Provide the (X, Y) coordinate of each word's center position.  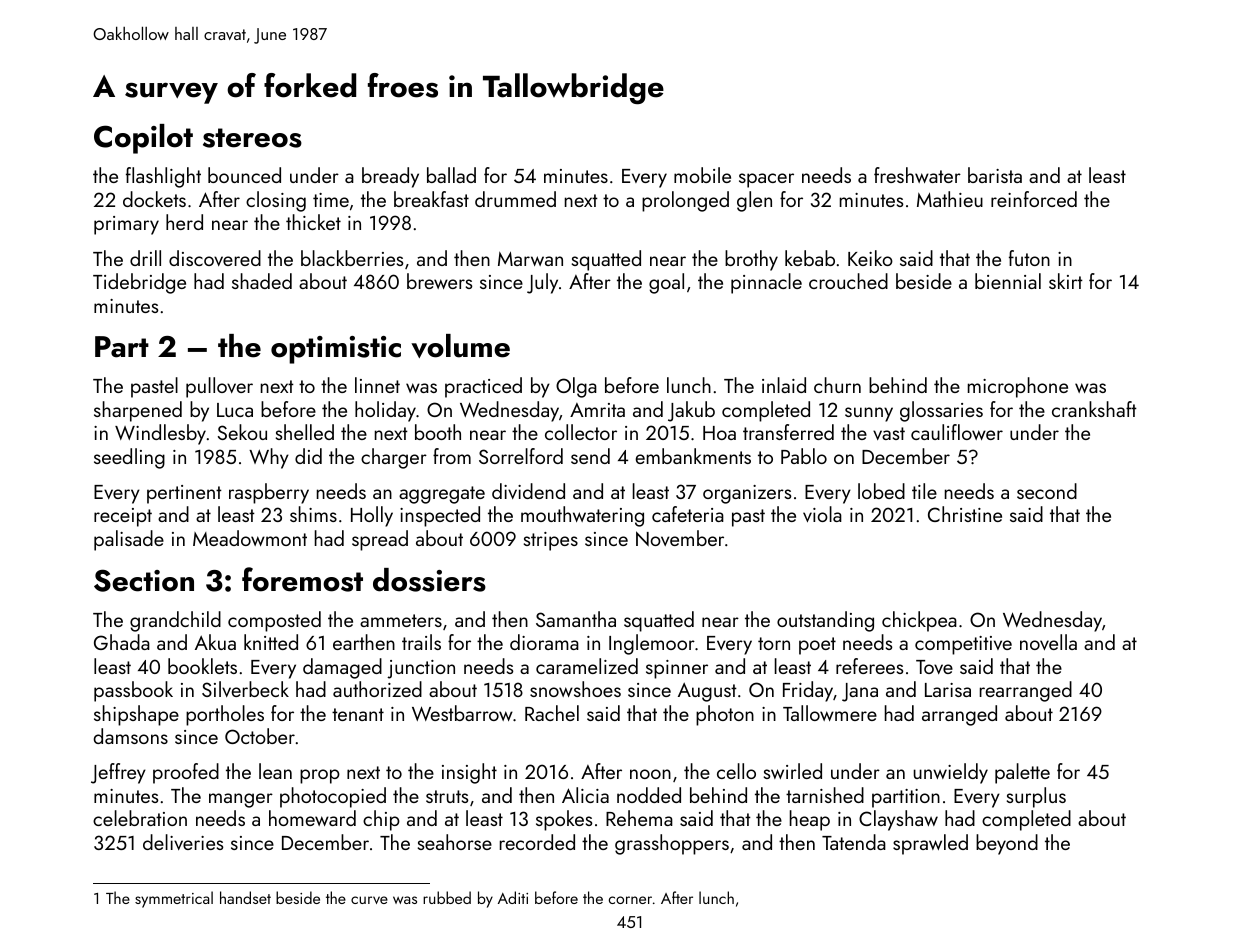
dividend (528, 491)
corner (630, 900)
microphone (1018, 387)
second (1047, 491)
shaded (262, 281)
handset (245, 897)
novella (1048, 642)
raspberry (269, 493)
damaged (342, 668)
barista (995, 175)
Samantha (576, 619)
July (542, 283)
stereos (252, 138)
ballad (451, 175)
